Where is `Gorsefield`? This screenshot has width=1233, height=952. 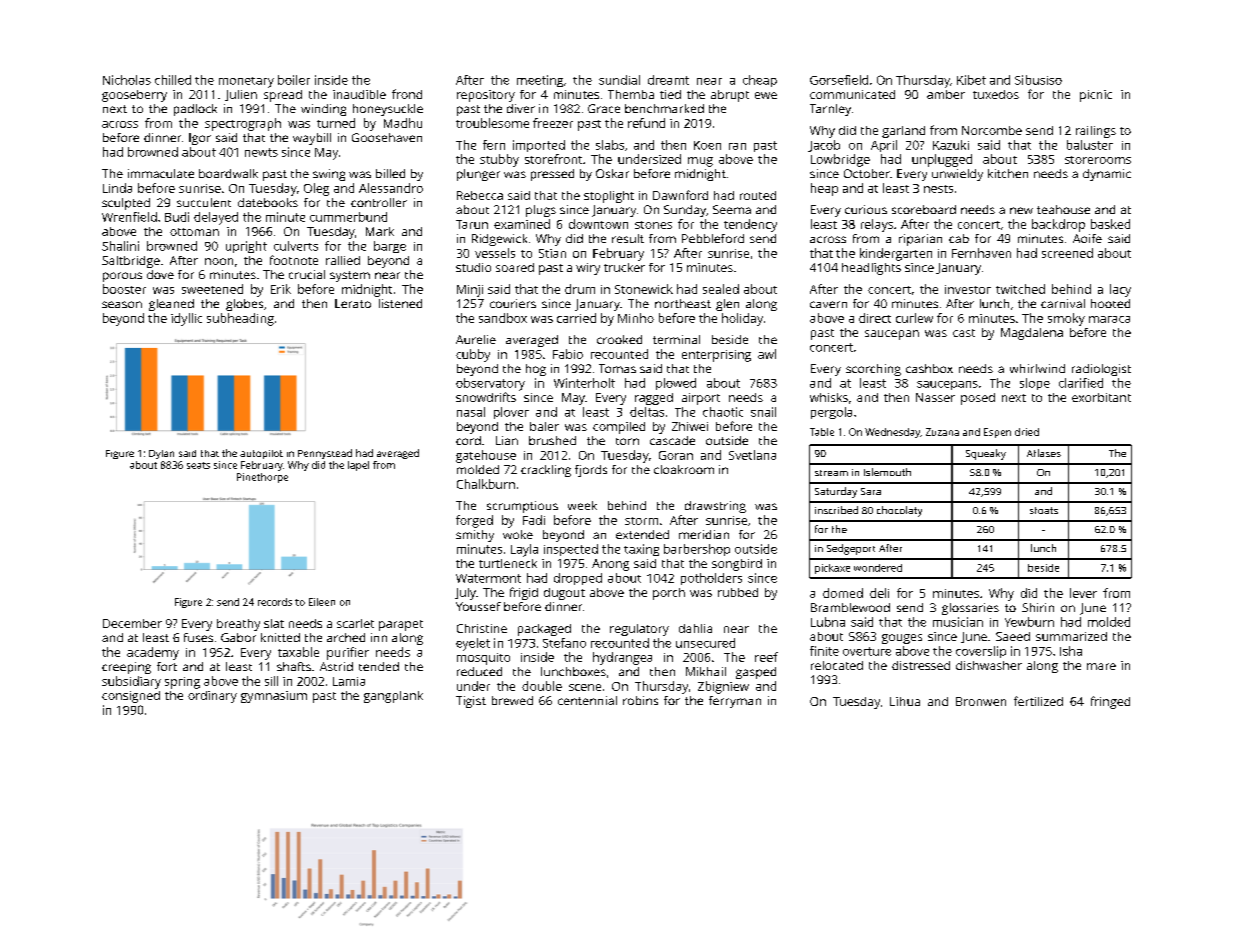 Gorsefield is located at coordinates (839, 80).
